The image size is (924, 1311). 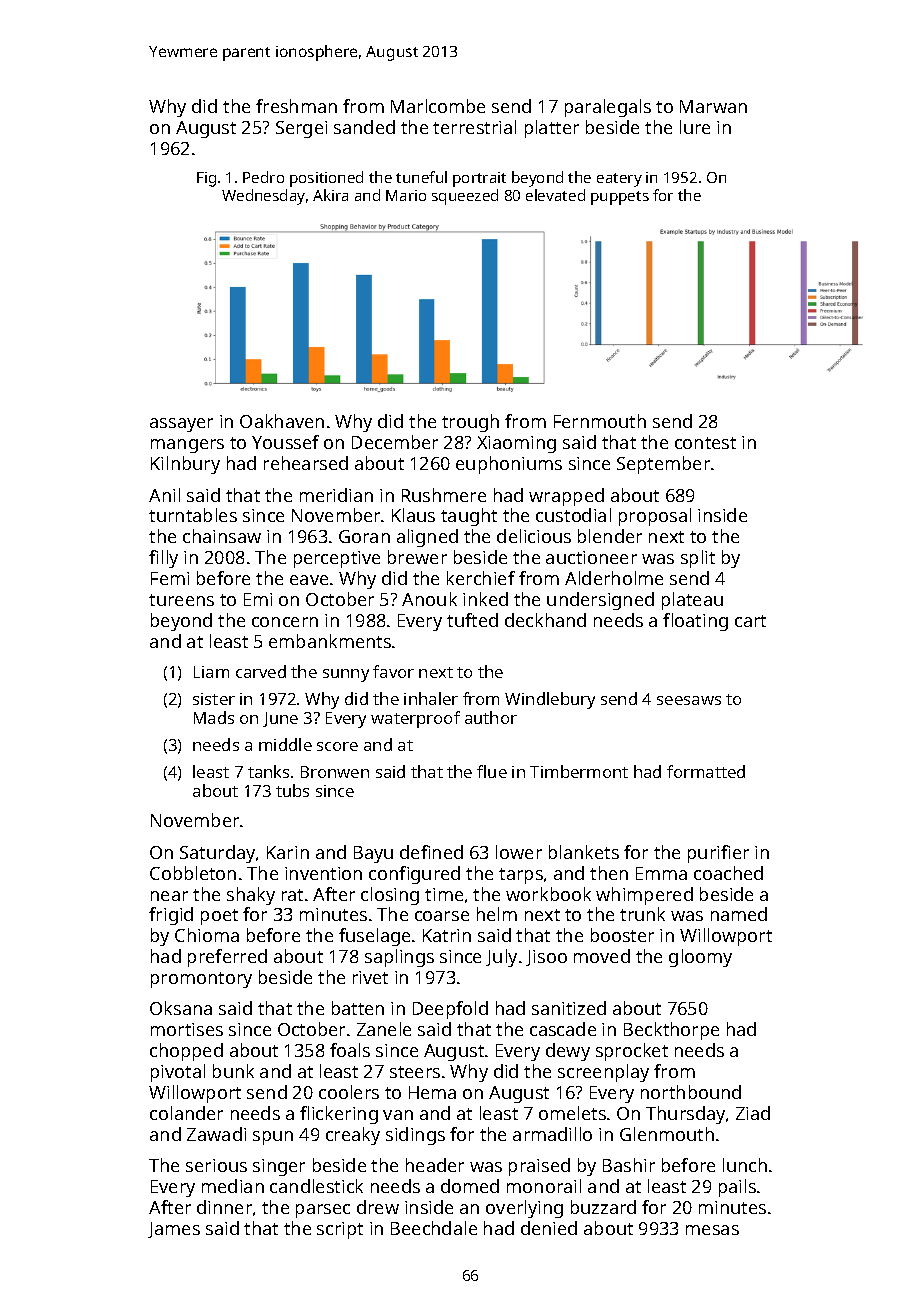 What do you see at coordinates (442, 916) in the image?
I see `coarse` at bounding box center [442, 916].
